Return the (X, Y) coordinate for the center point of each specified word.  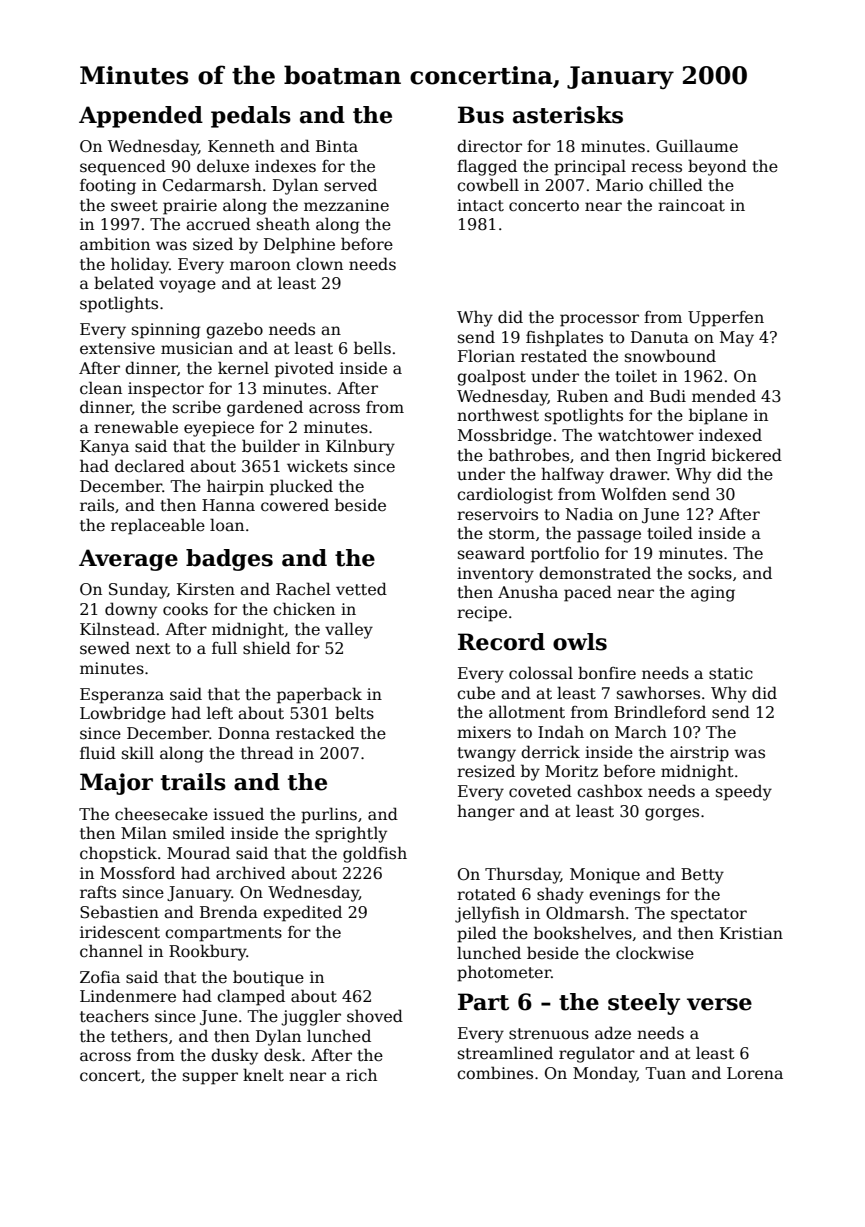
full (224, 647)
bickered (747, 455)
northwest (498, 415)
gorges (672, 814)
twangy (486, 754)
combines (495, 1072)
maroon (260, 265)
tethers (139, 1035)
